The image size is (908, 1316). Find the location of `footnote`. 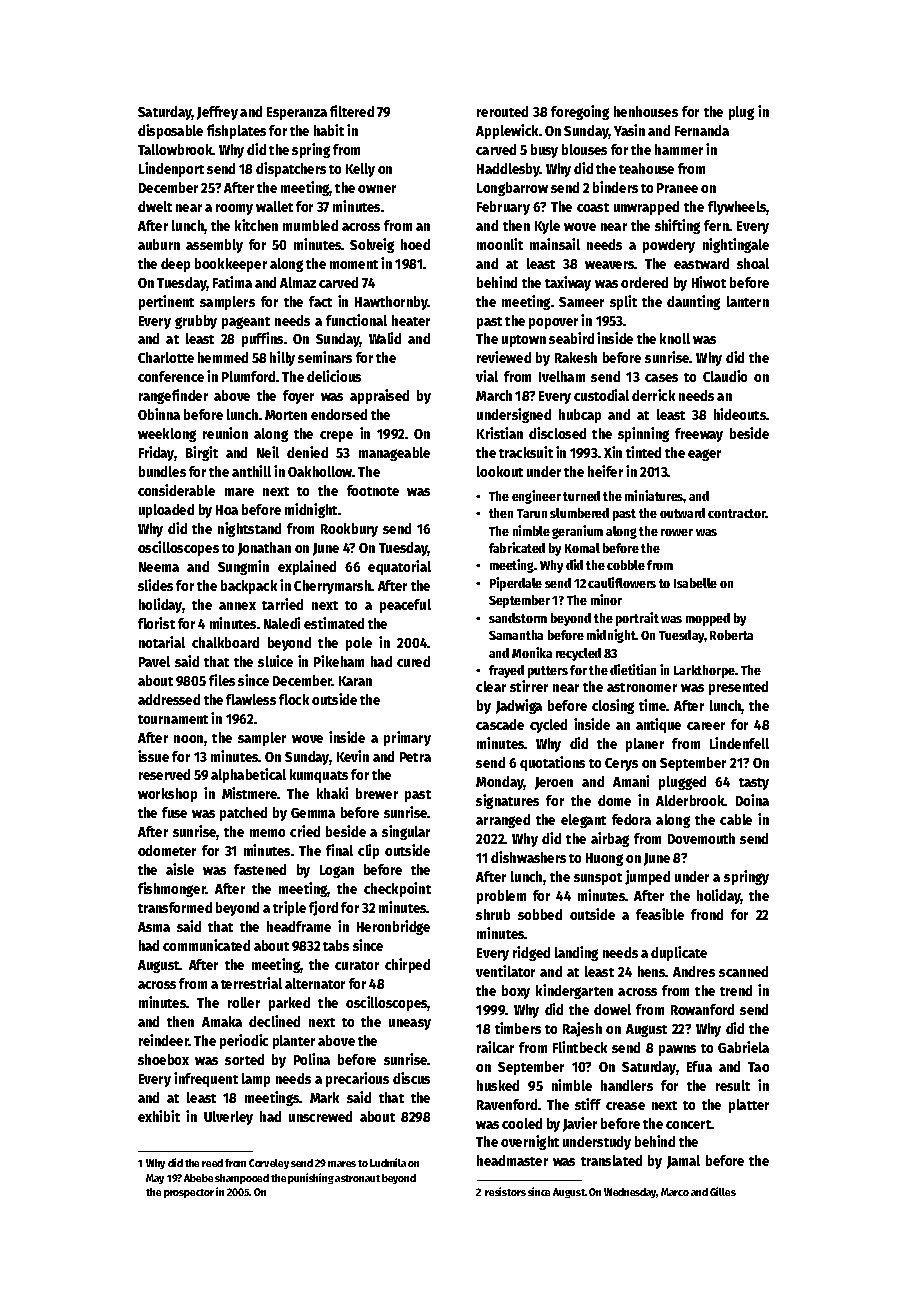

footnote is located at coordinates (373, 490).
